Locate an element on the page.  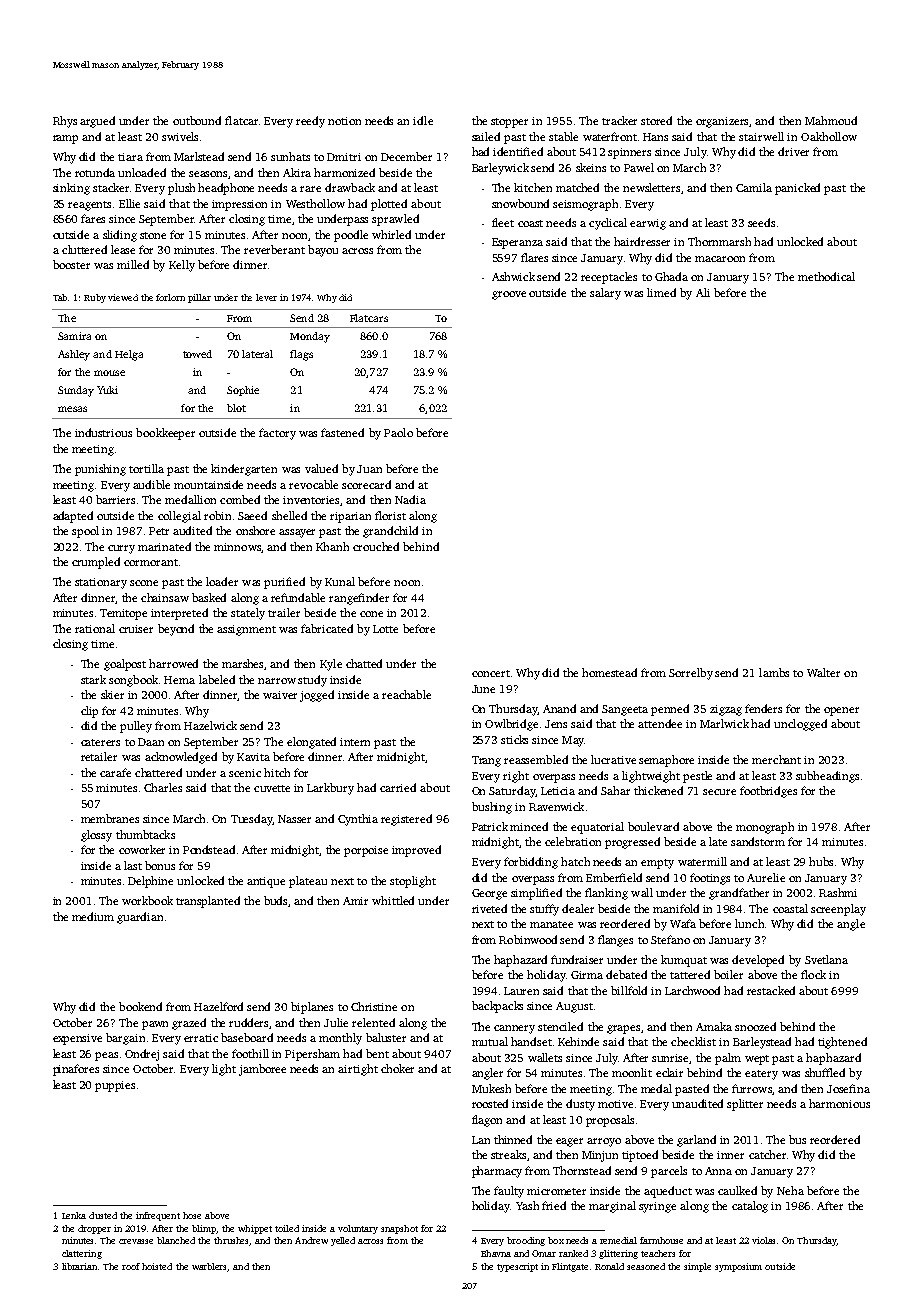
Walter is located at coordinates (823, 672).
